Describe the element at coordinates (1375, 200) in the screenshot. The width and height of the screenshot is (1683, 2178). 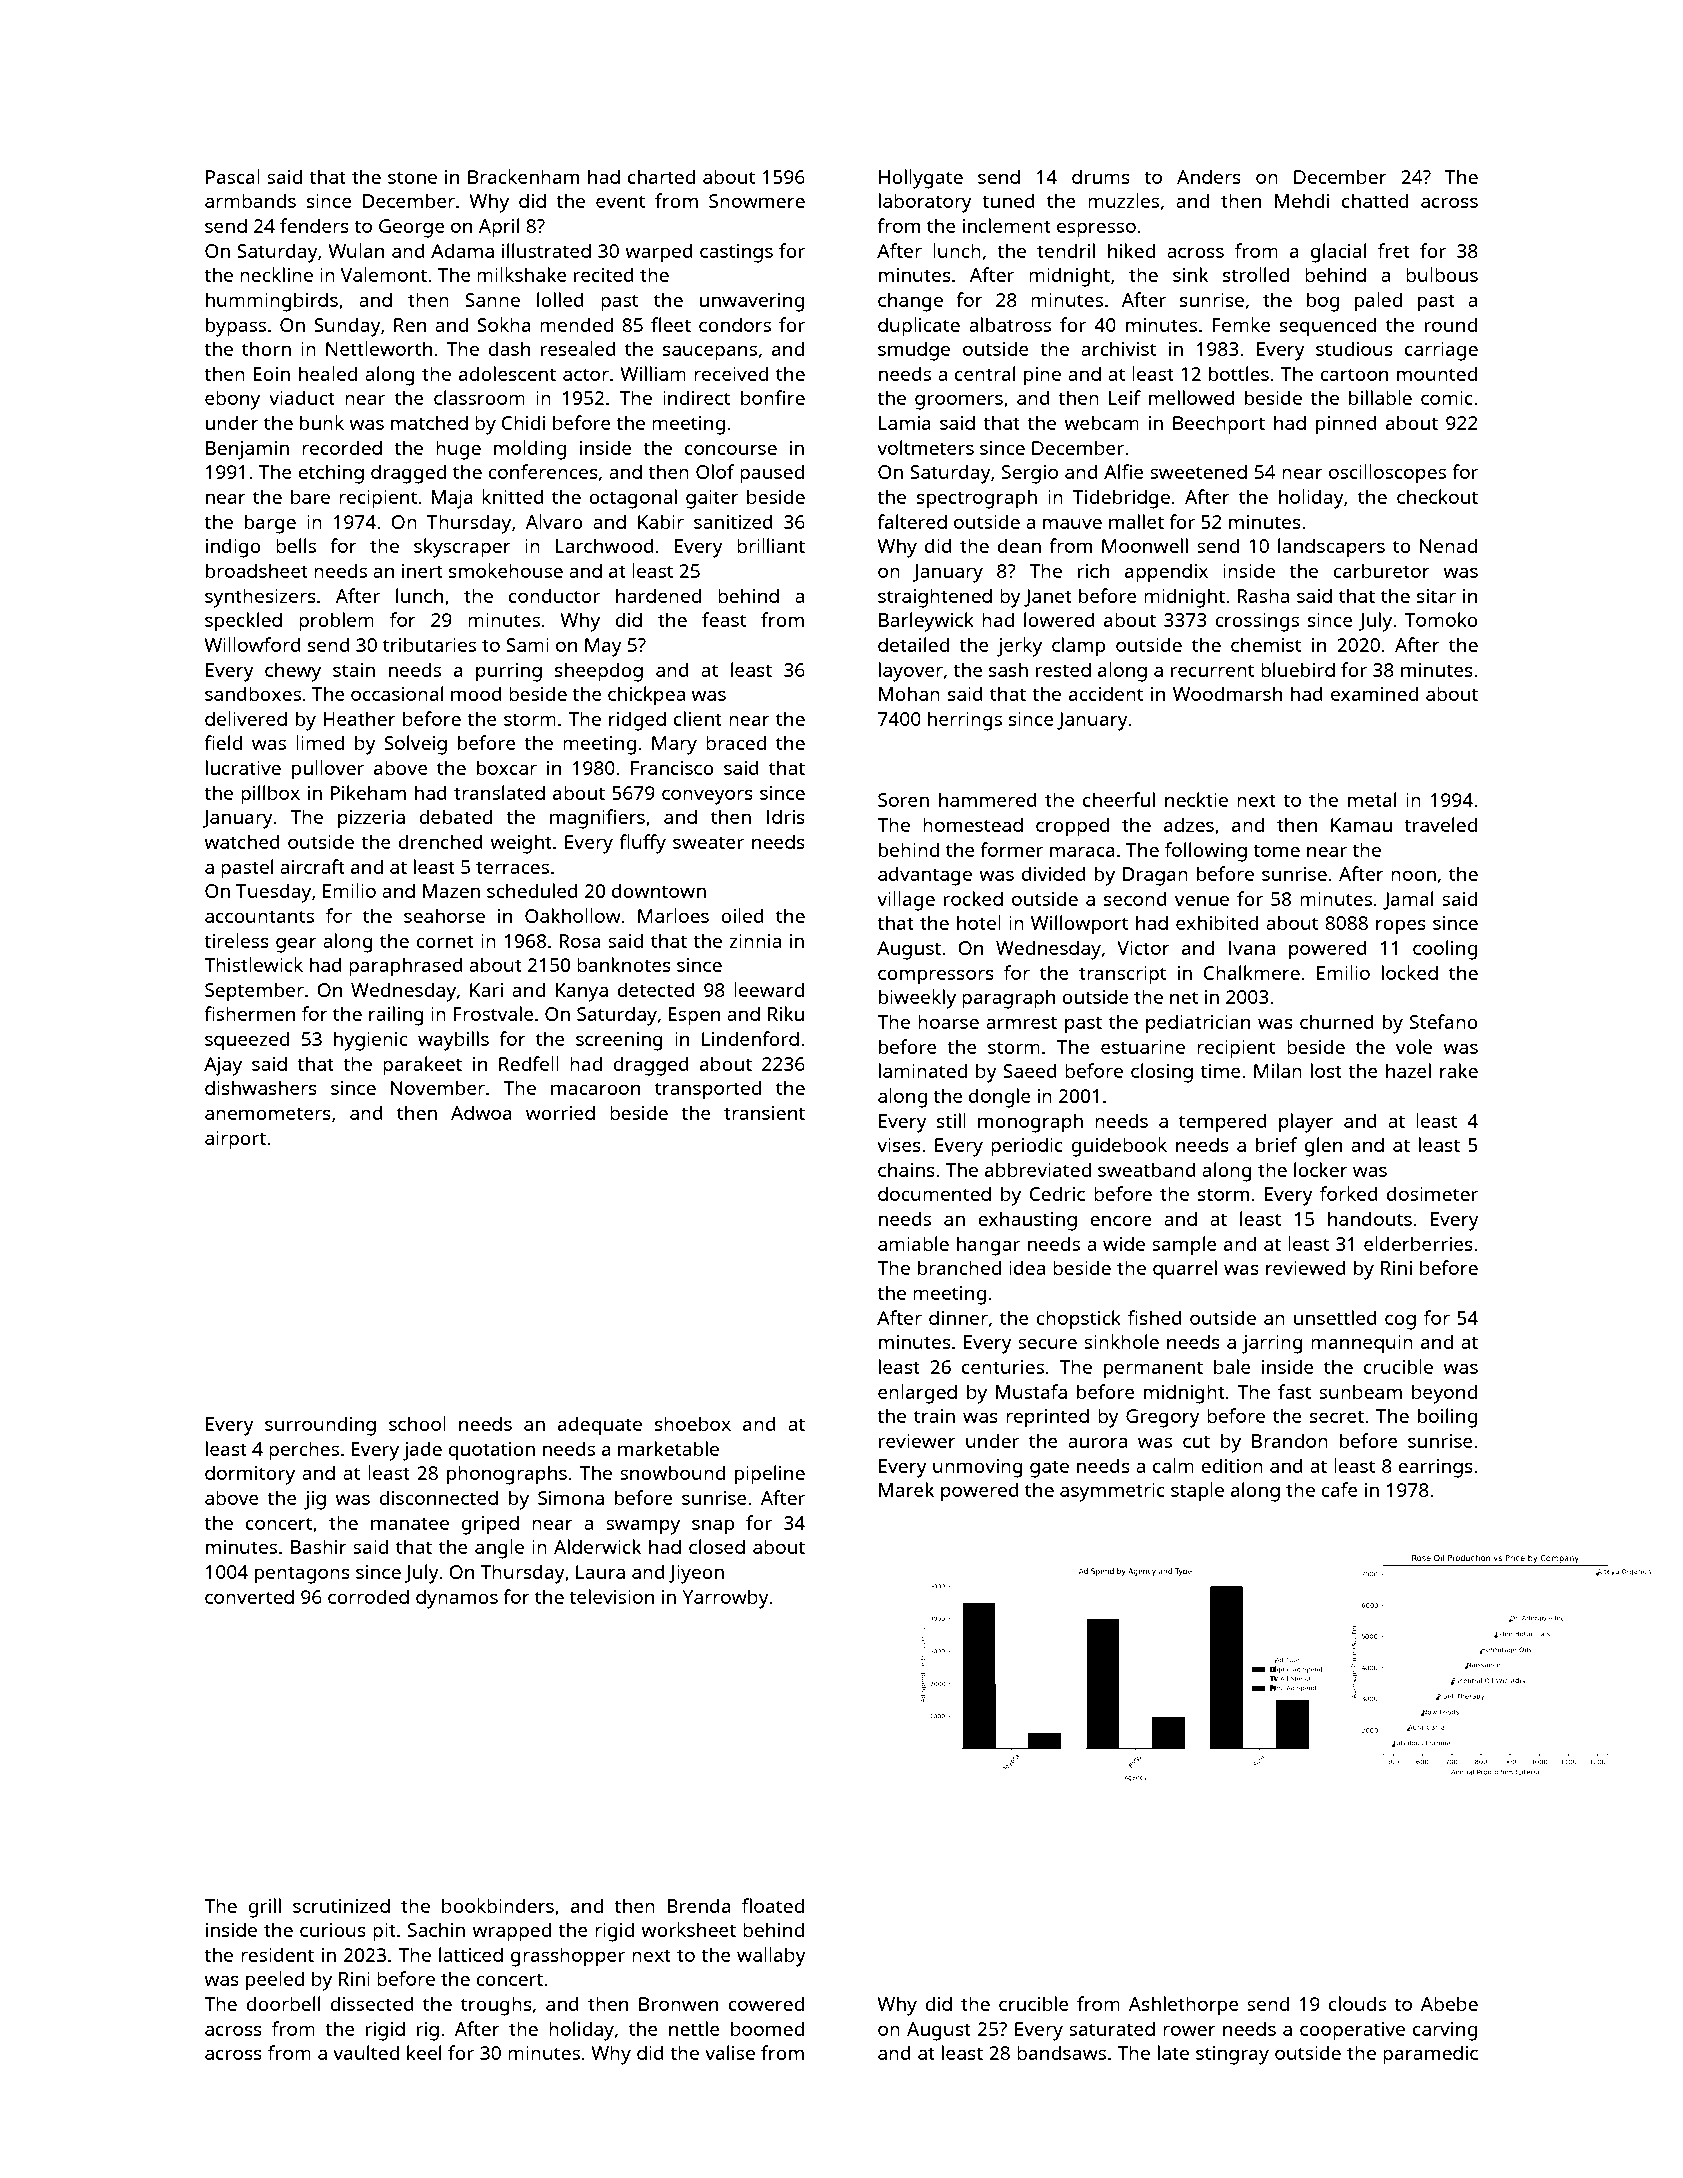
I see `chatted` at that location.
